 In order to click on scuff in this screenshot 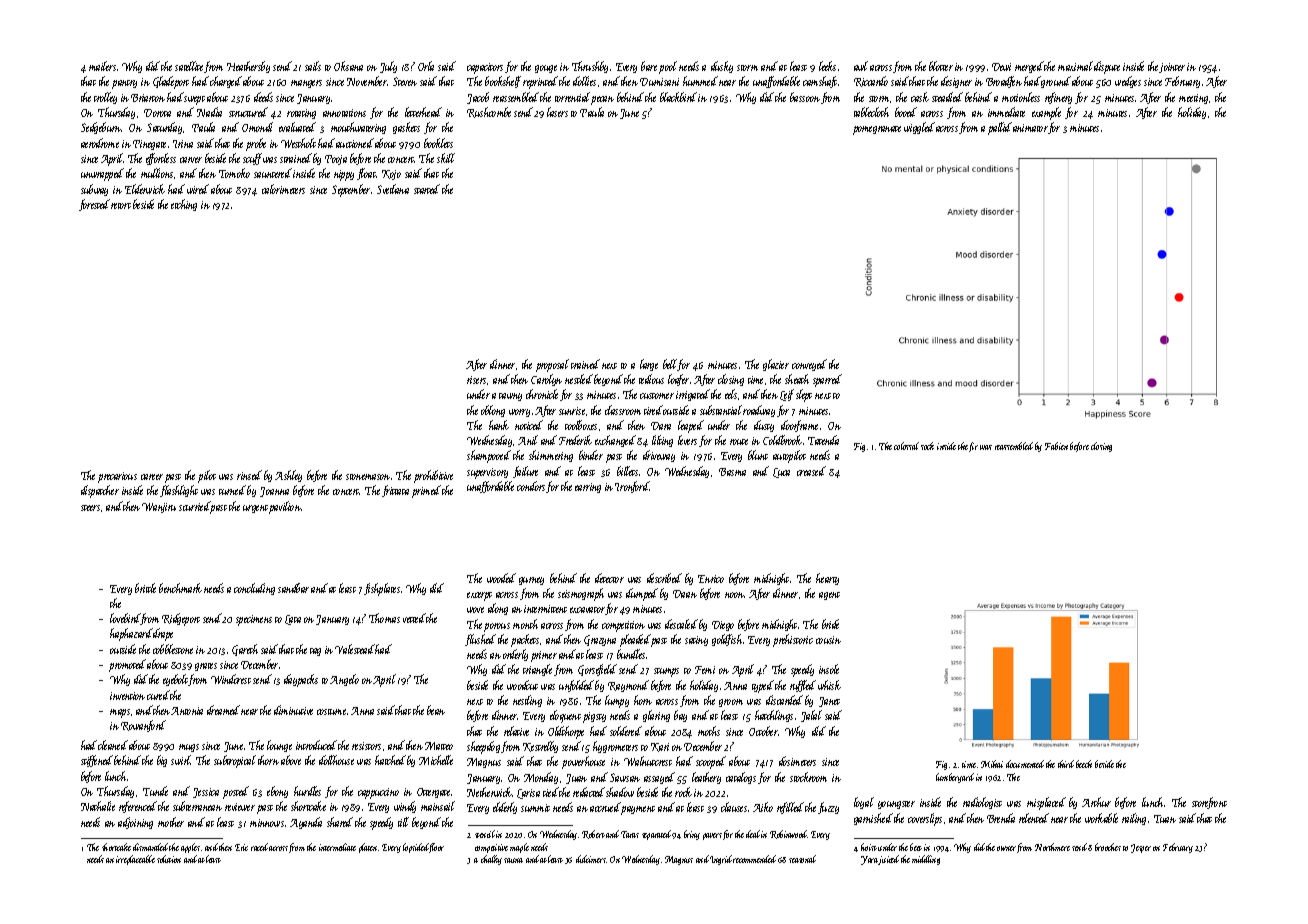, I will do `click(252, 159)`.
